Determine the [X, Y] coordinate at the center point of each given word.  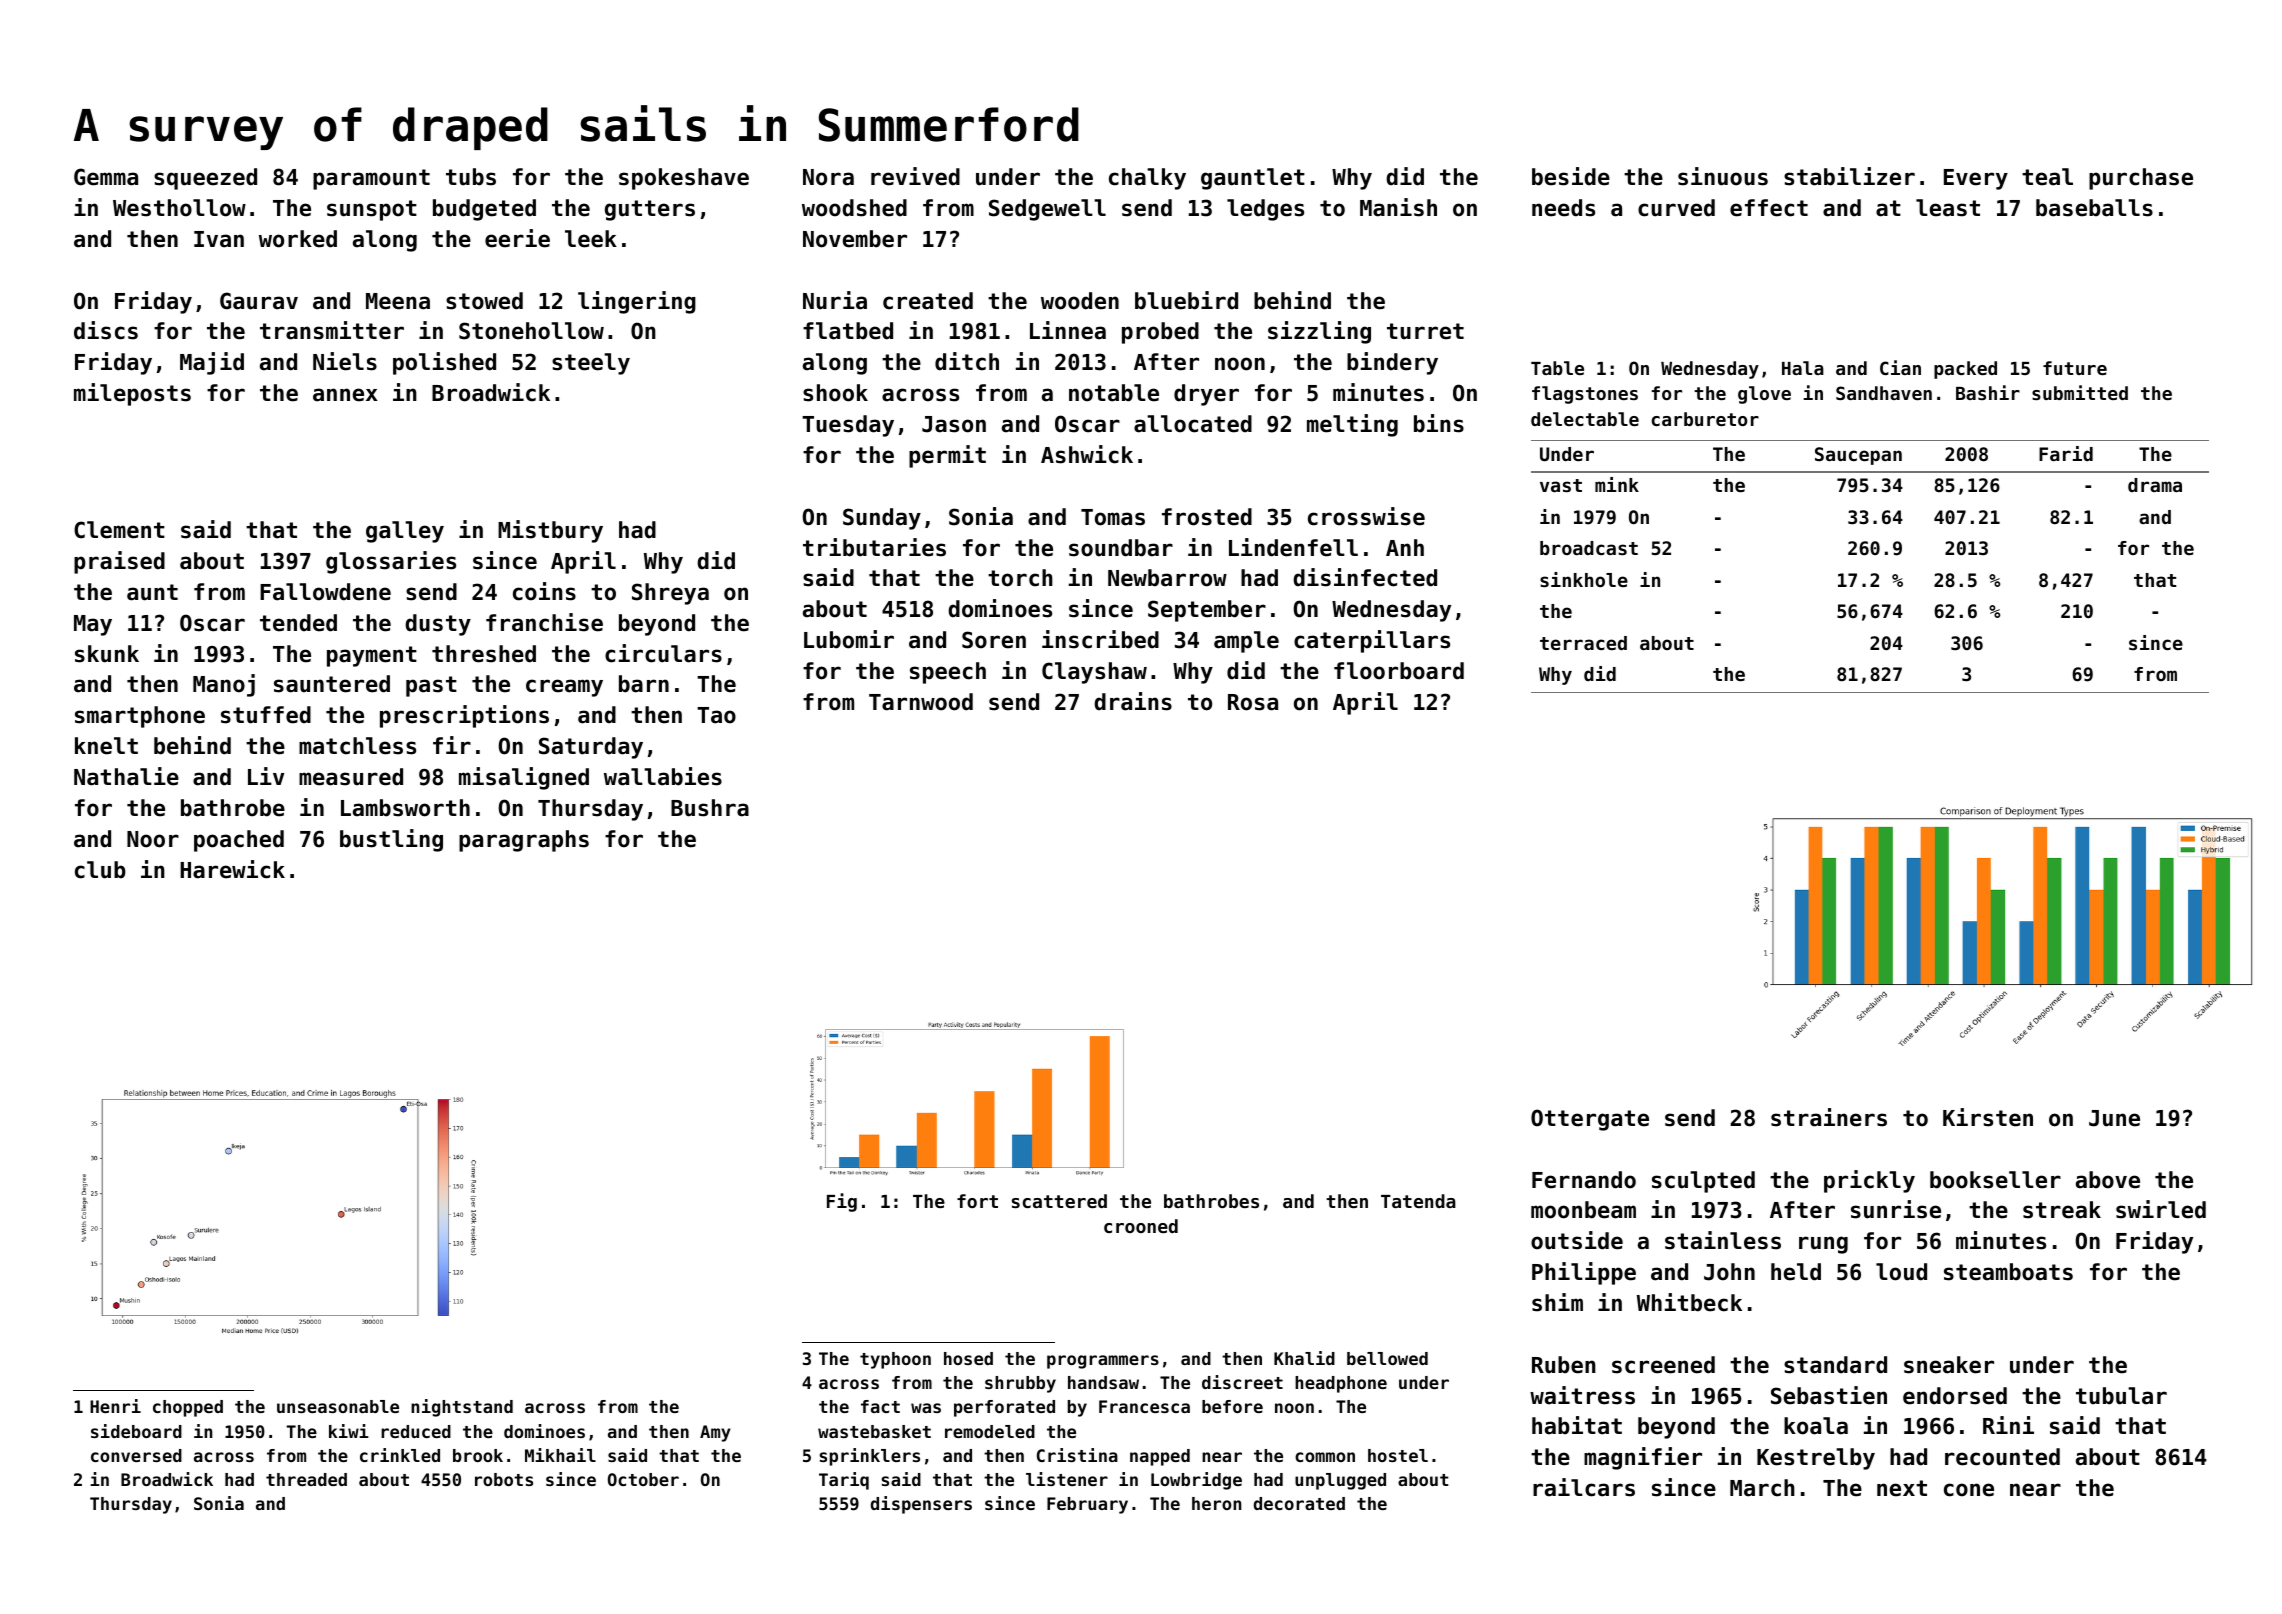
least [1948, 208]
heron [1216, 1503]
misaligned [524, 778]
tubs [471, 177]
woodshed [854, 208]
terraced [1583, 643]
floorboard [1399, 671]
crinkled [400, 1455]
